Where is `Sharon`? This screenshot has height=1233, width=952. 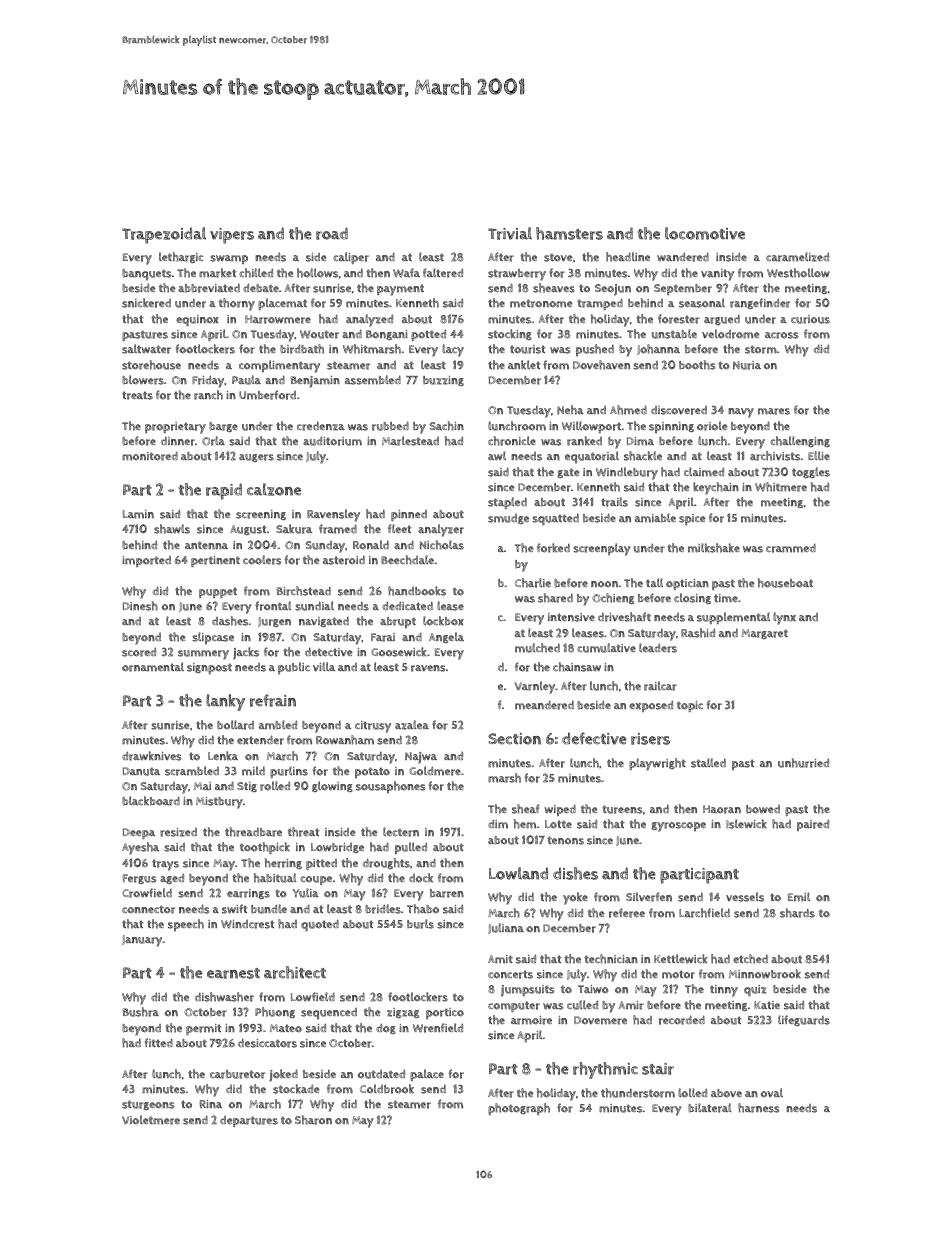 Sharon is located at coordinates (313, 1120).
